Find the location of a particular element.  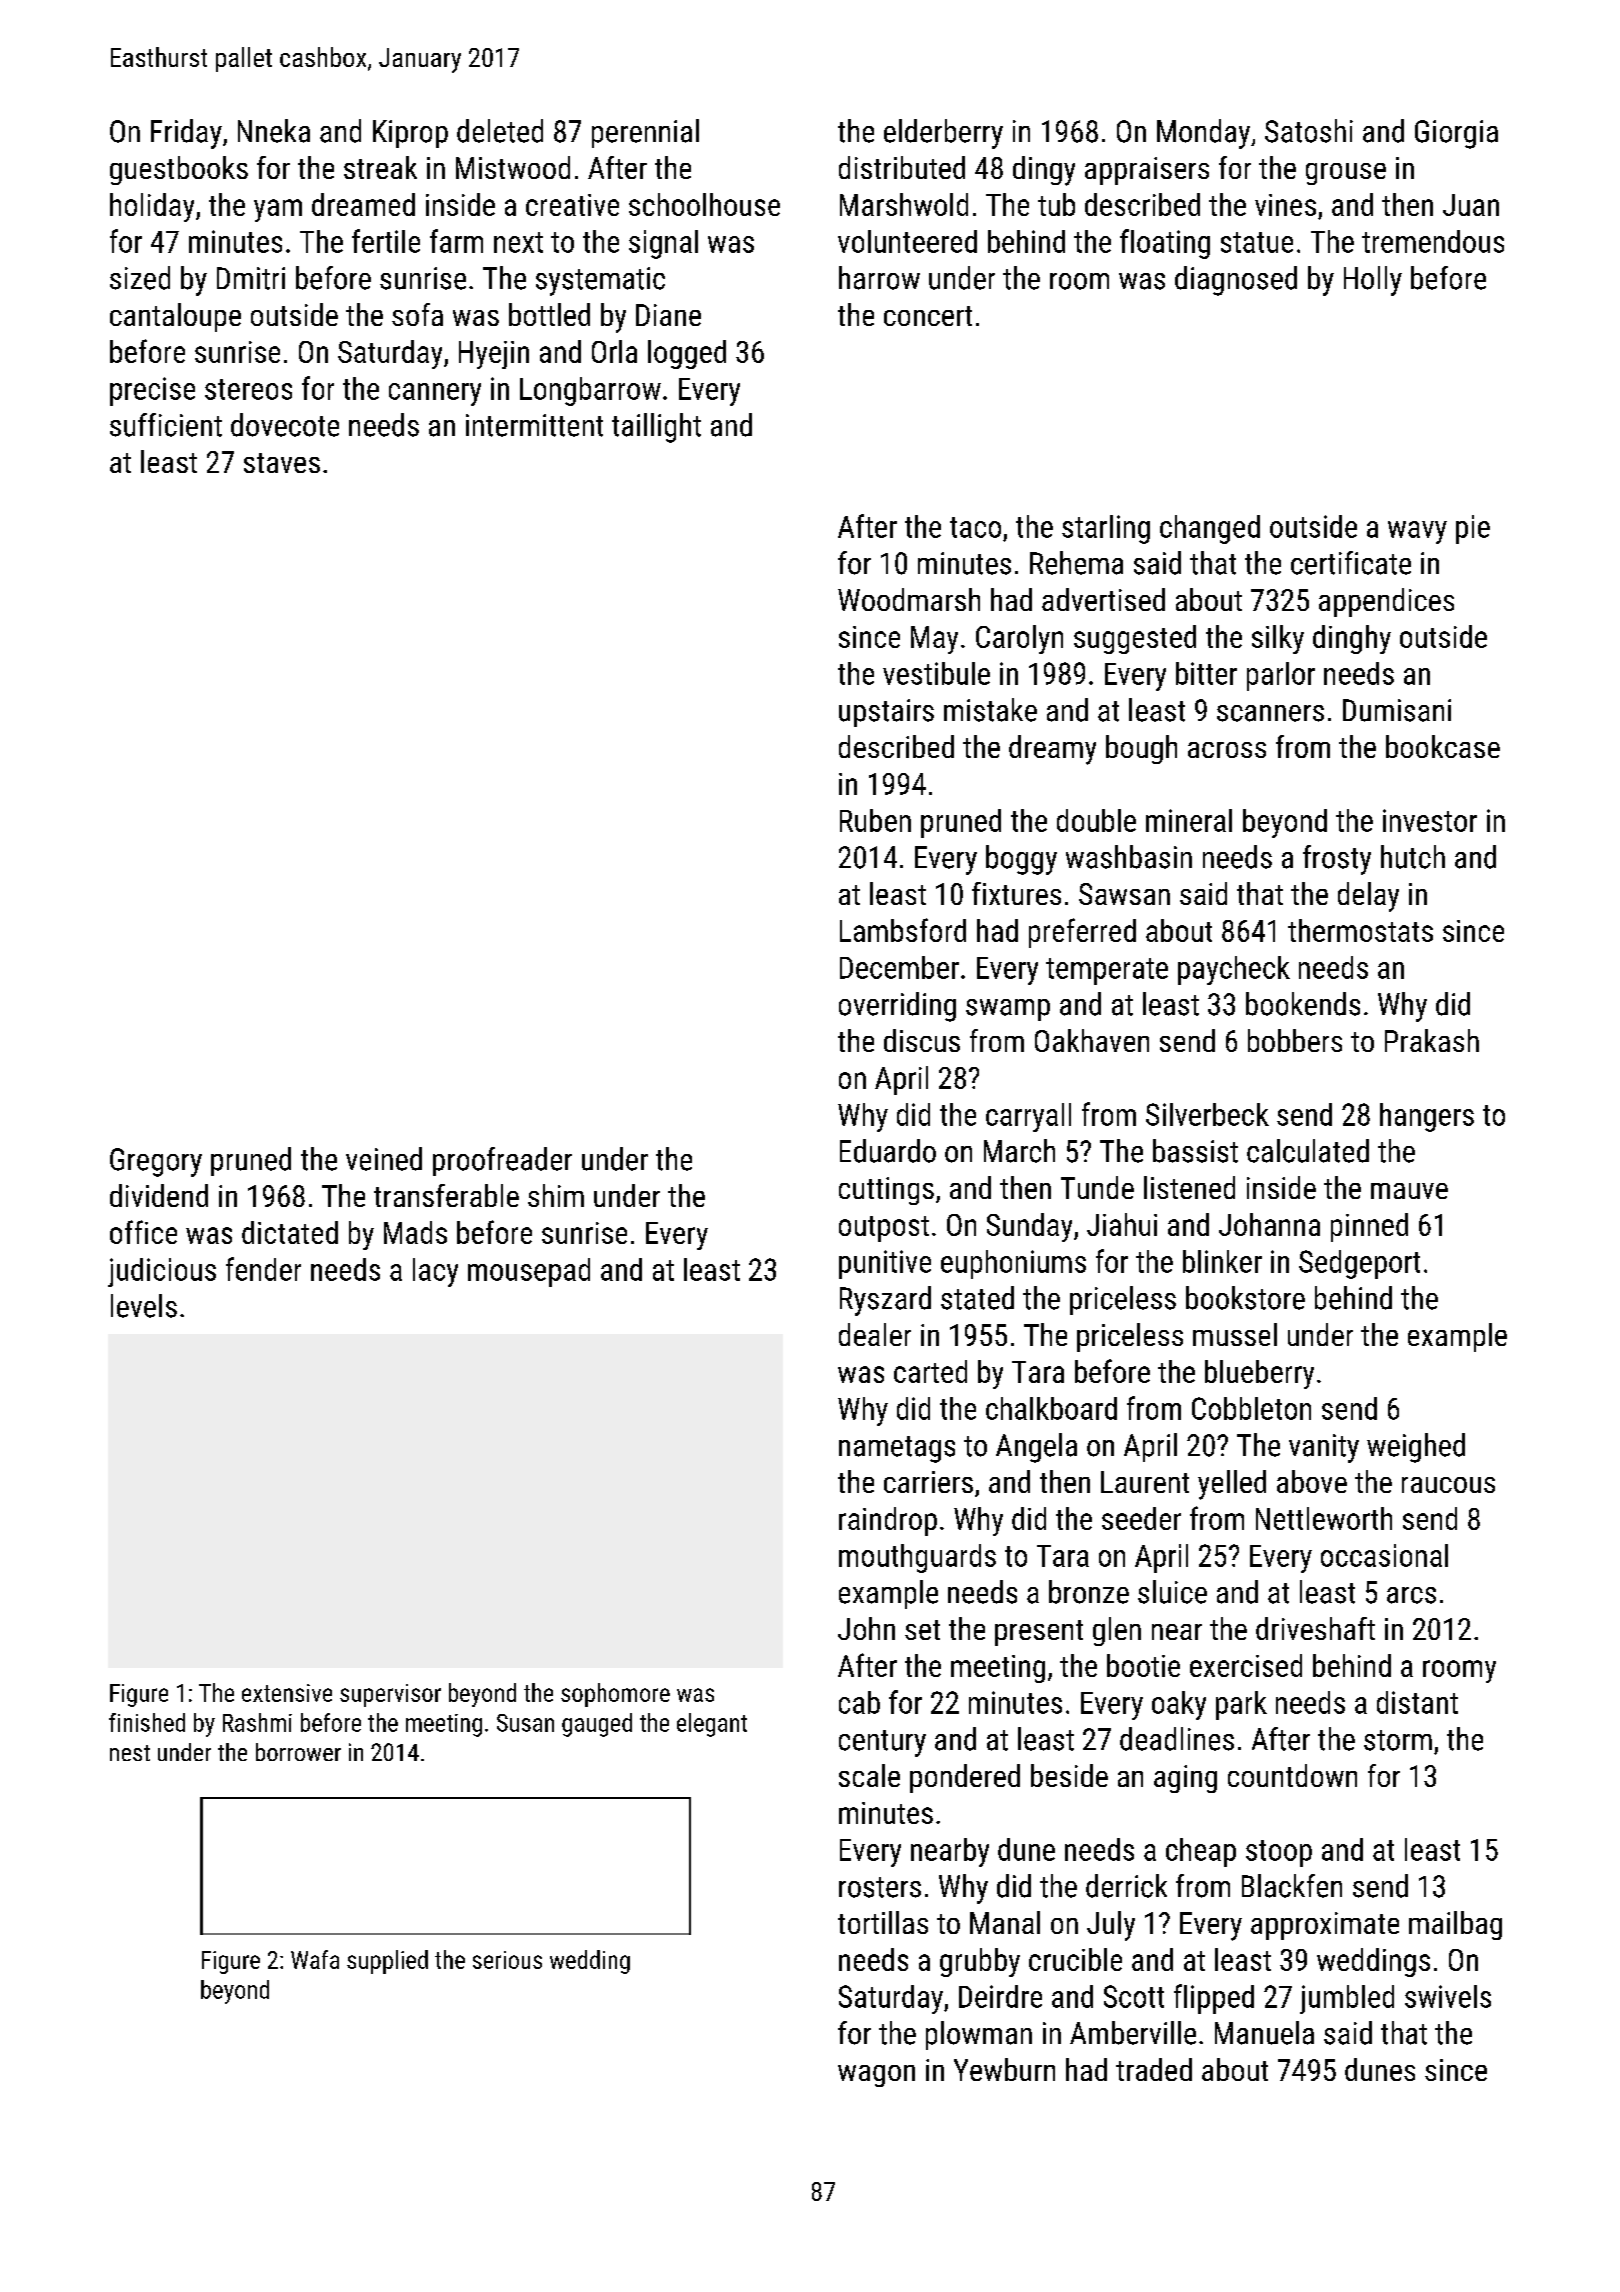

Diane is located at coordinates (668, 315).
